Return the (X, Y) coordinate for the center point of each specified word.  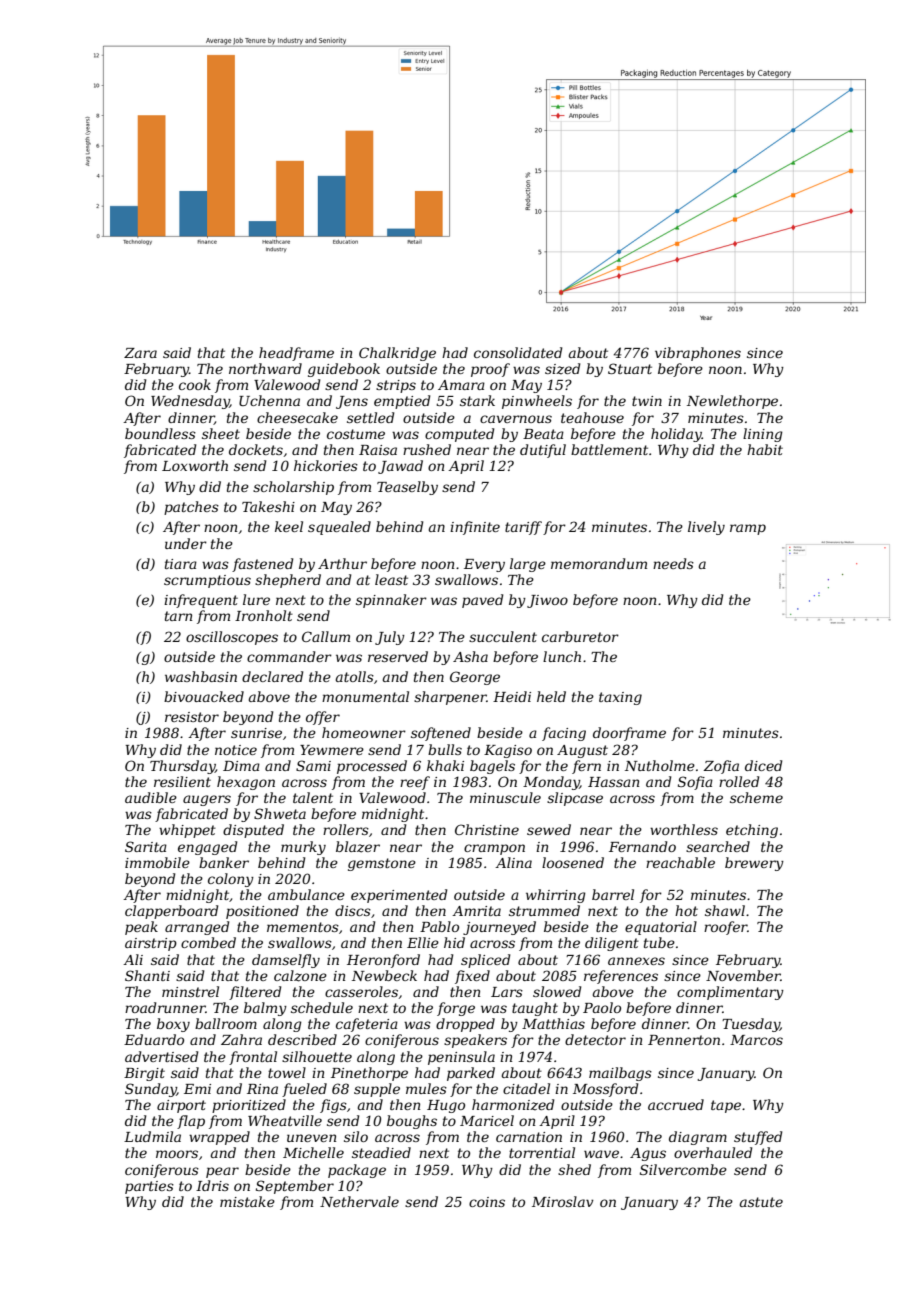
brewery (754, 864)
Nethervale (359, 1201)
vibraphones (698, 354)
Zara (140, 353)
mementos (303, 927)
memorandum (599, 563)
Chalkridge (397, 354)
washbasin (201, 676)
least (391, 579)
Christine (487, 829)
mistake (247, 1201)
